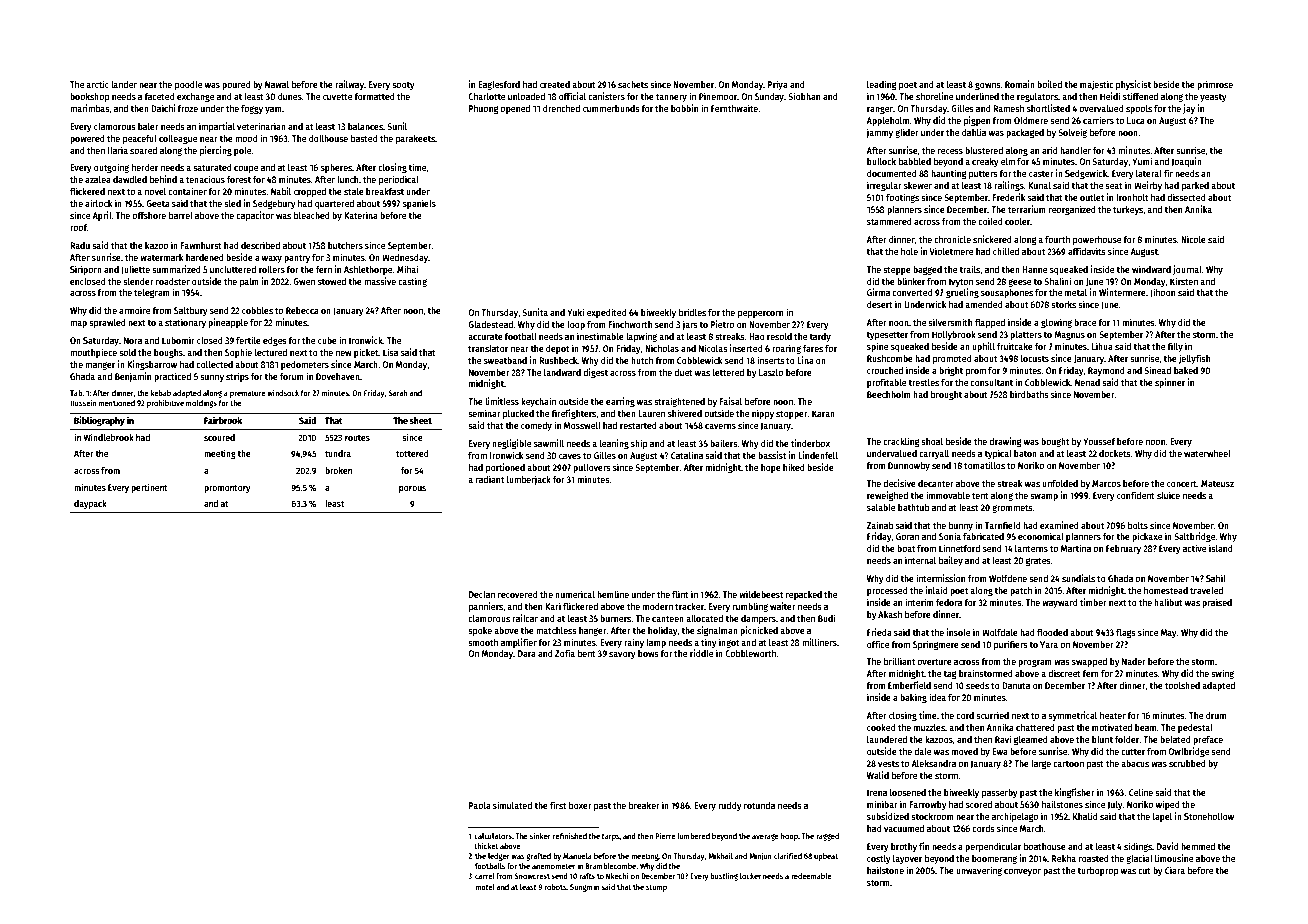  Describe the element at coordinates (750, 607) in the screenshot. I see `rumbling` at that location.
